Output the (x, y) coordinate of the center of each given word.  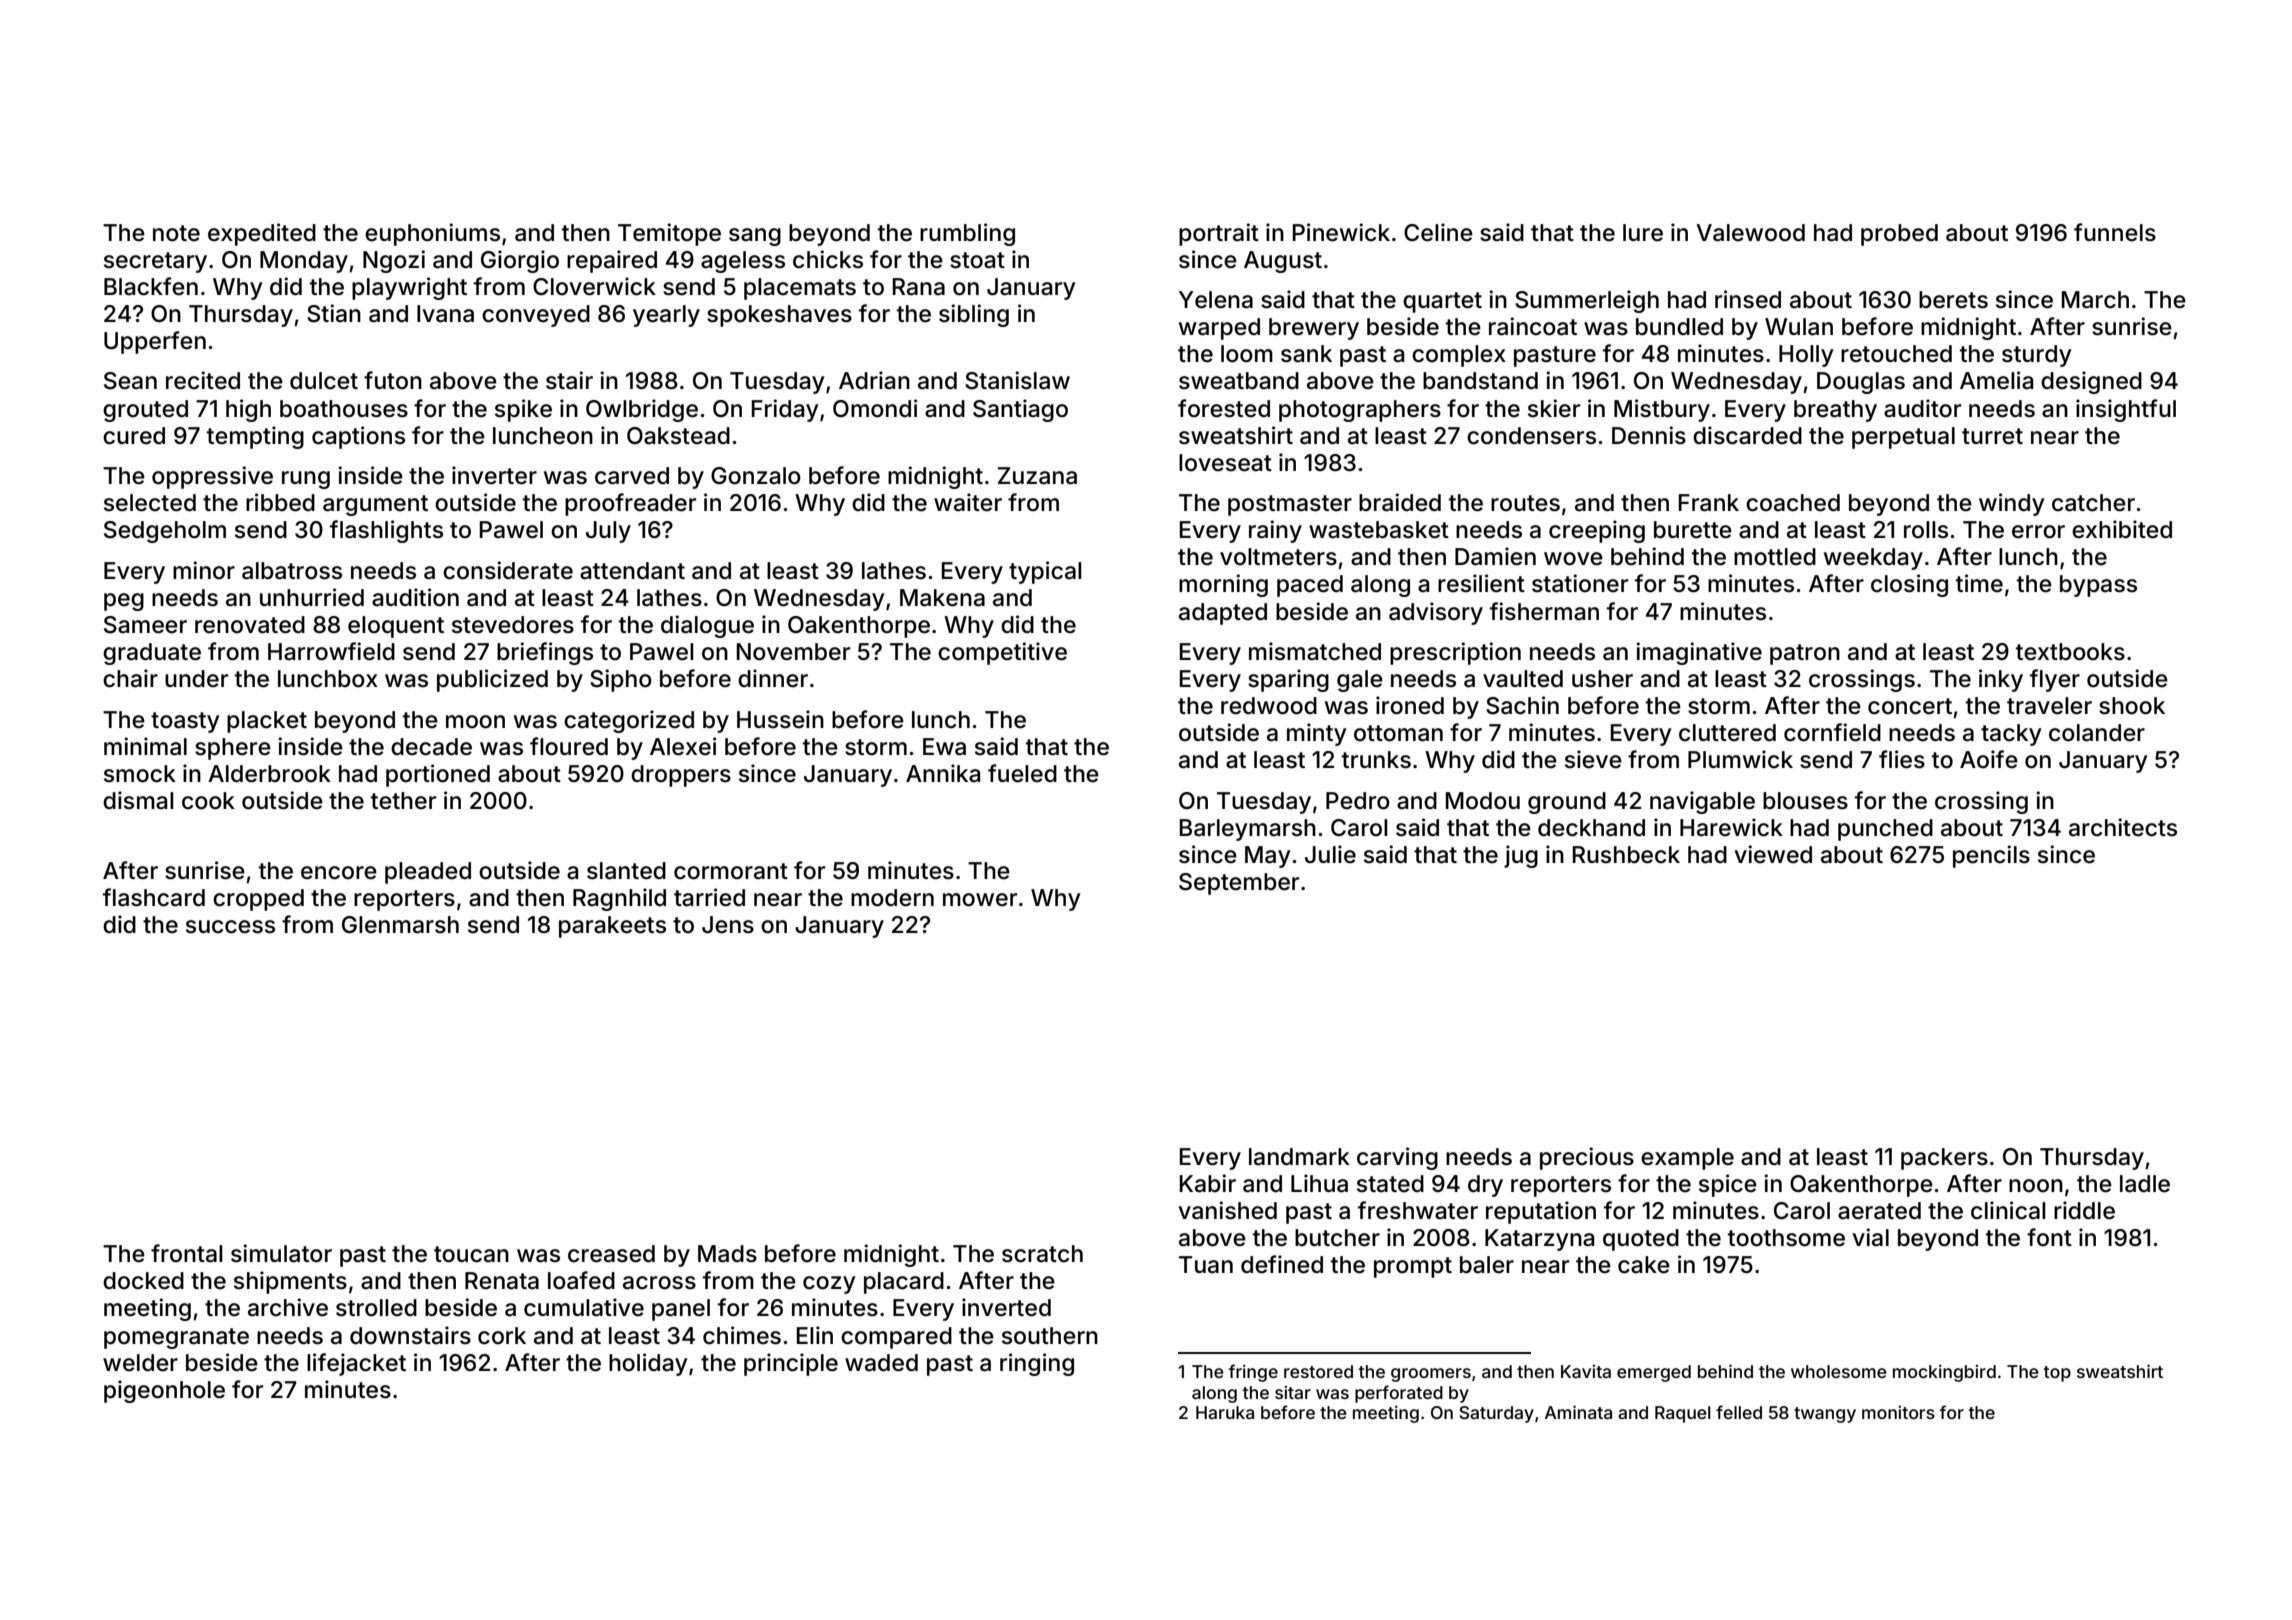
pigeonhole (164, 1391)
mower (980, 900)
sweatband (1239, 381)
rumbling (967, 234)
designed (2091, 382)
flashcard (154, 897)
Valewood (1750, 233)
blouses (1805, 801)
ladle (2145, 1184)
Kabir (1208, 1183)
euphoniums (432, 234)
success (230, 927)
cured (134, 436)
